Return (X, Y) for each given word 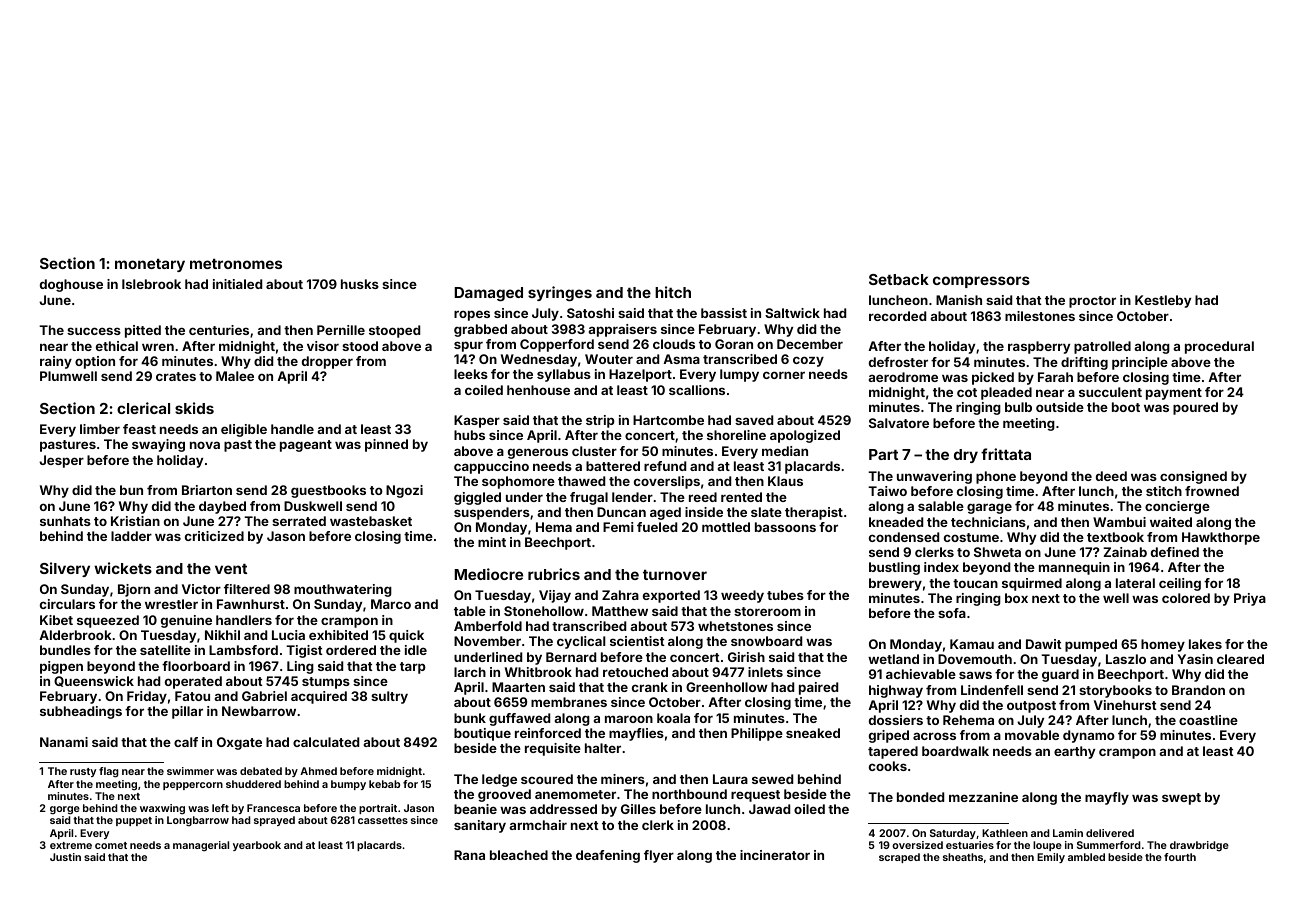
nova (205, 445)
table (470, 611)
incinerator (775, 855)
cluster (594, 451)
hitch (673, 292)
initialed (237, 284)
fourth (1180, 857)
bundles (65, 650)
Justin (65, 857)
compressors (981, 282)
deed (1111, 476)
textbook (1115, 537)
